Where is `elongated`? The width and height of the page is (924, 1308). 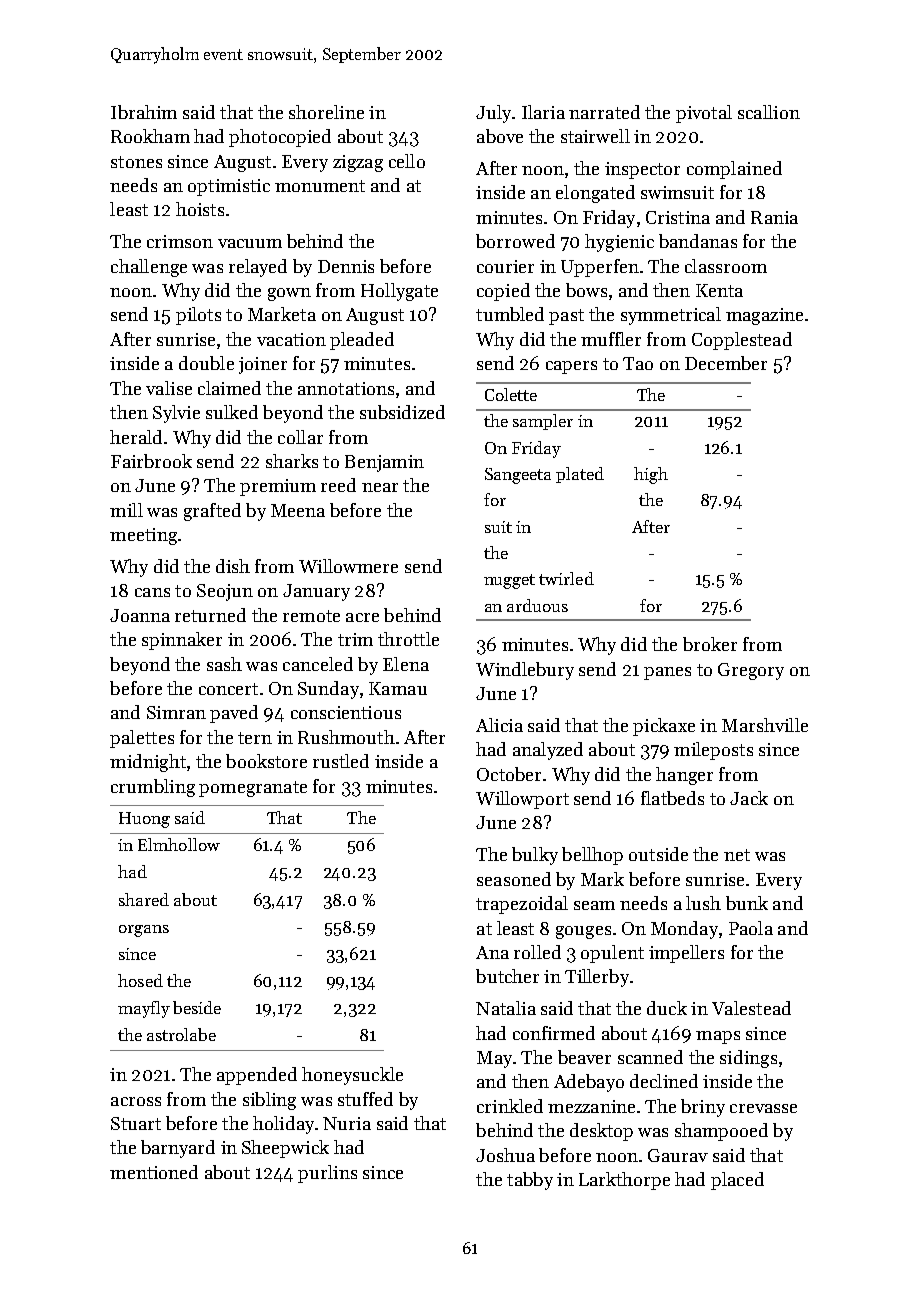 elongated is located at coordinates (595, 194).
